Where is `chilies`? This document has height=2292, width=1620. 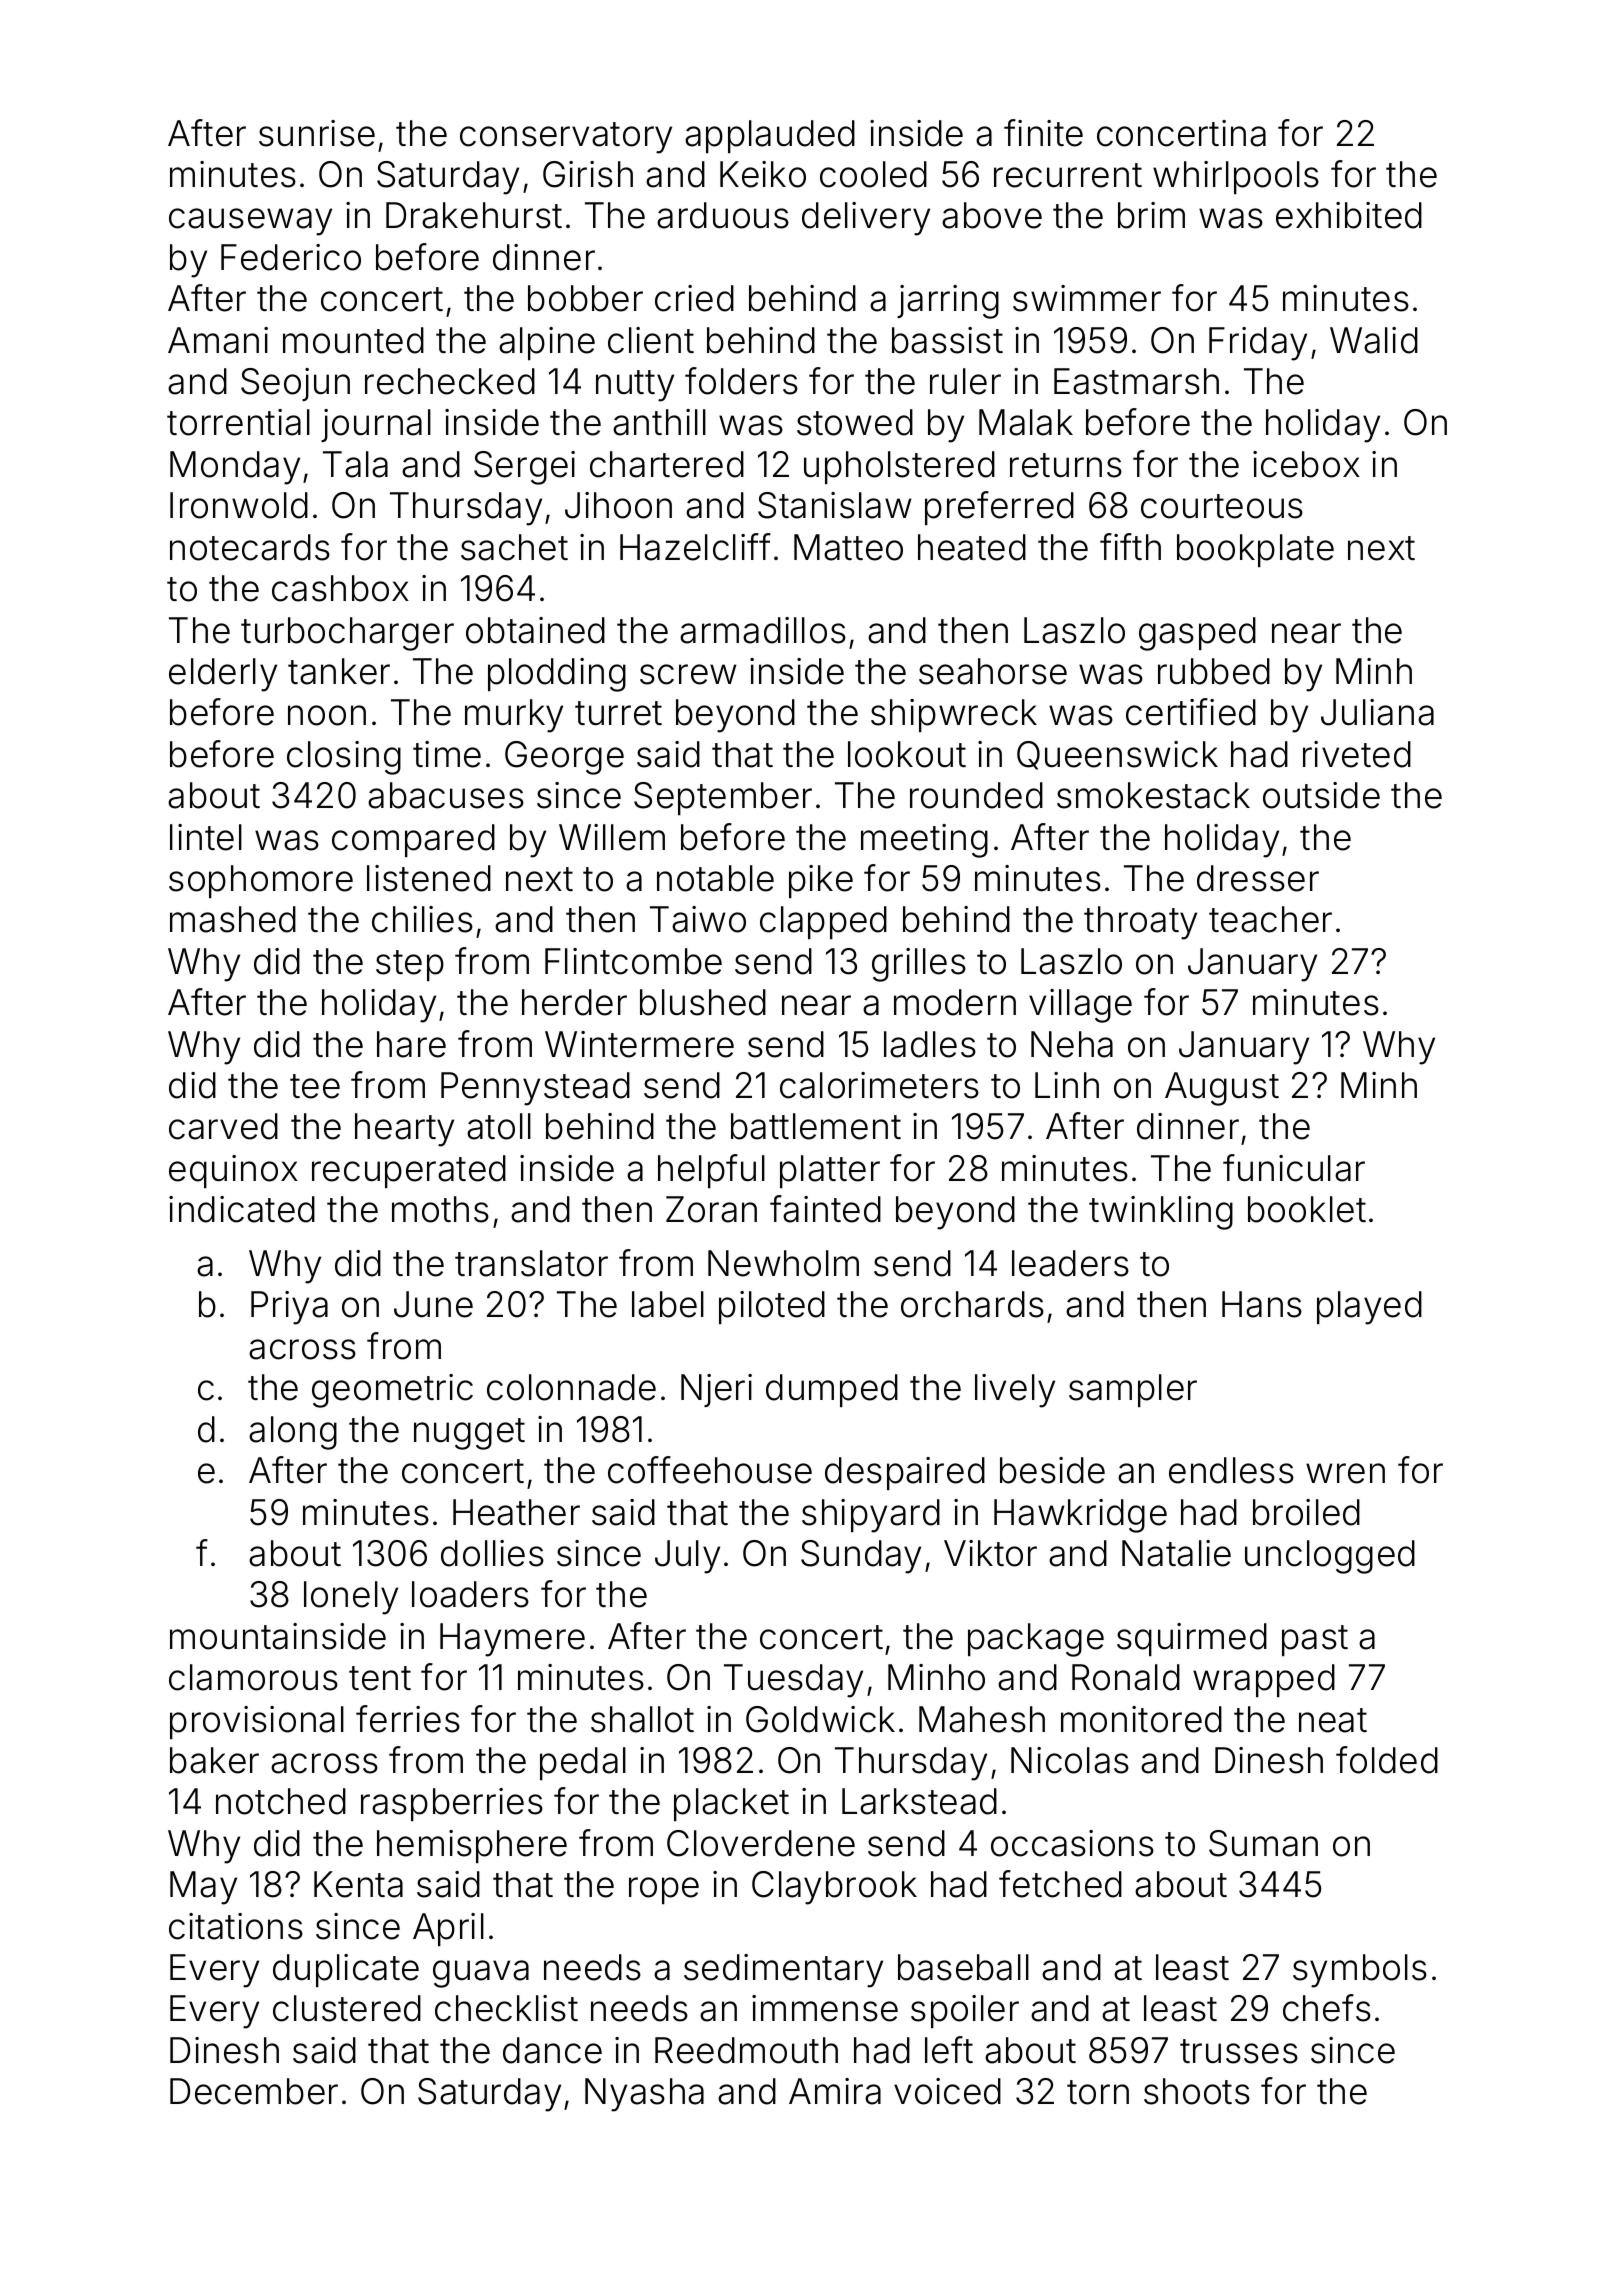 chilies is located at coordinates (422, 919).
